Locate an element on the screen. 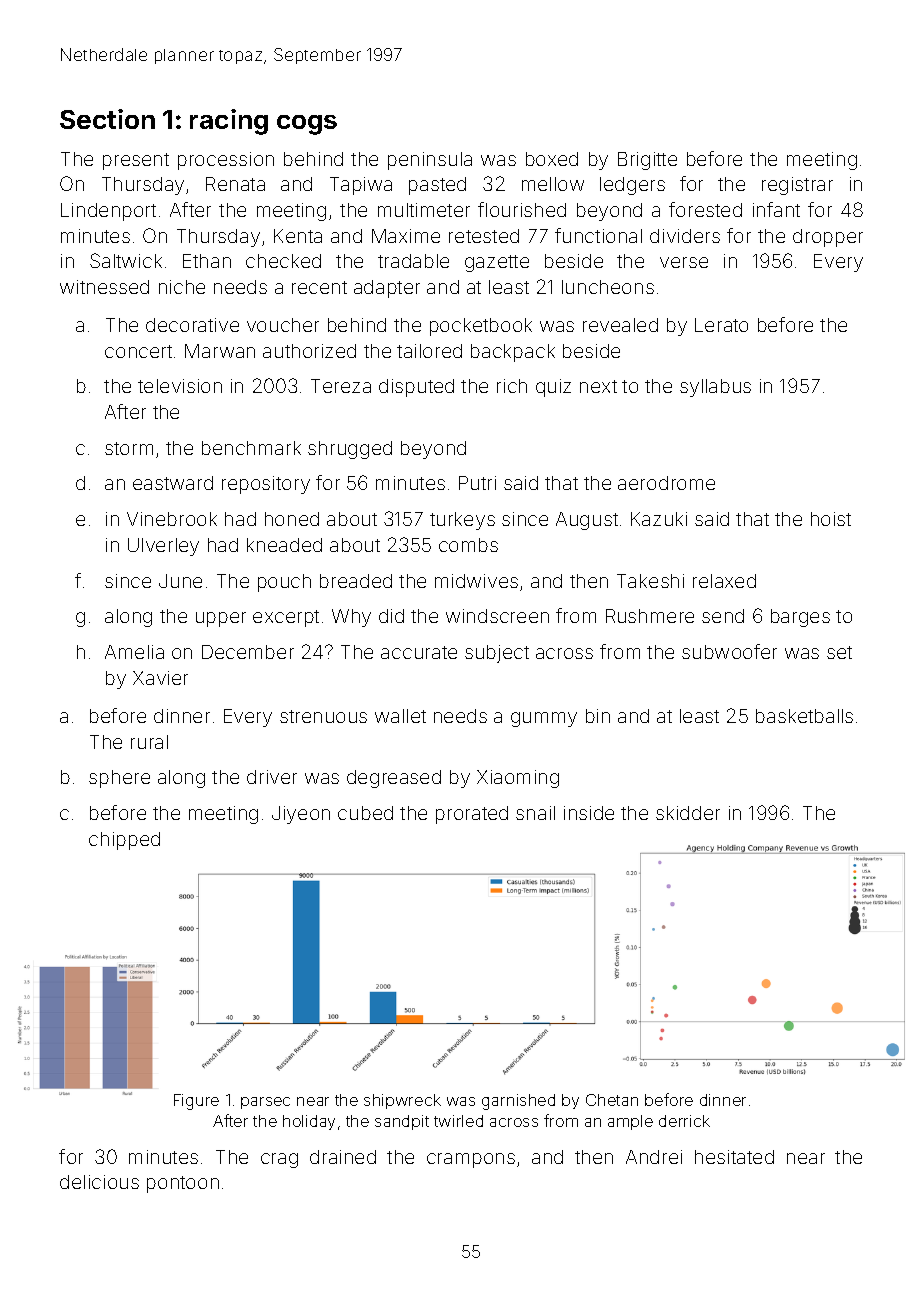 The height and width of the screenshot is (1308, 924). hoist is located at coordinates (831, 519).
